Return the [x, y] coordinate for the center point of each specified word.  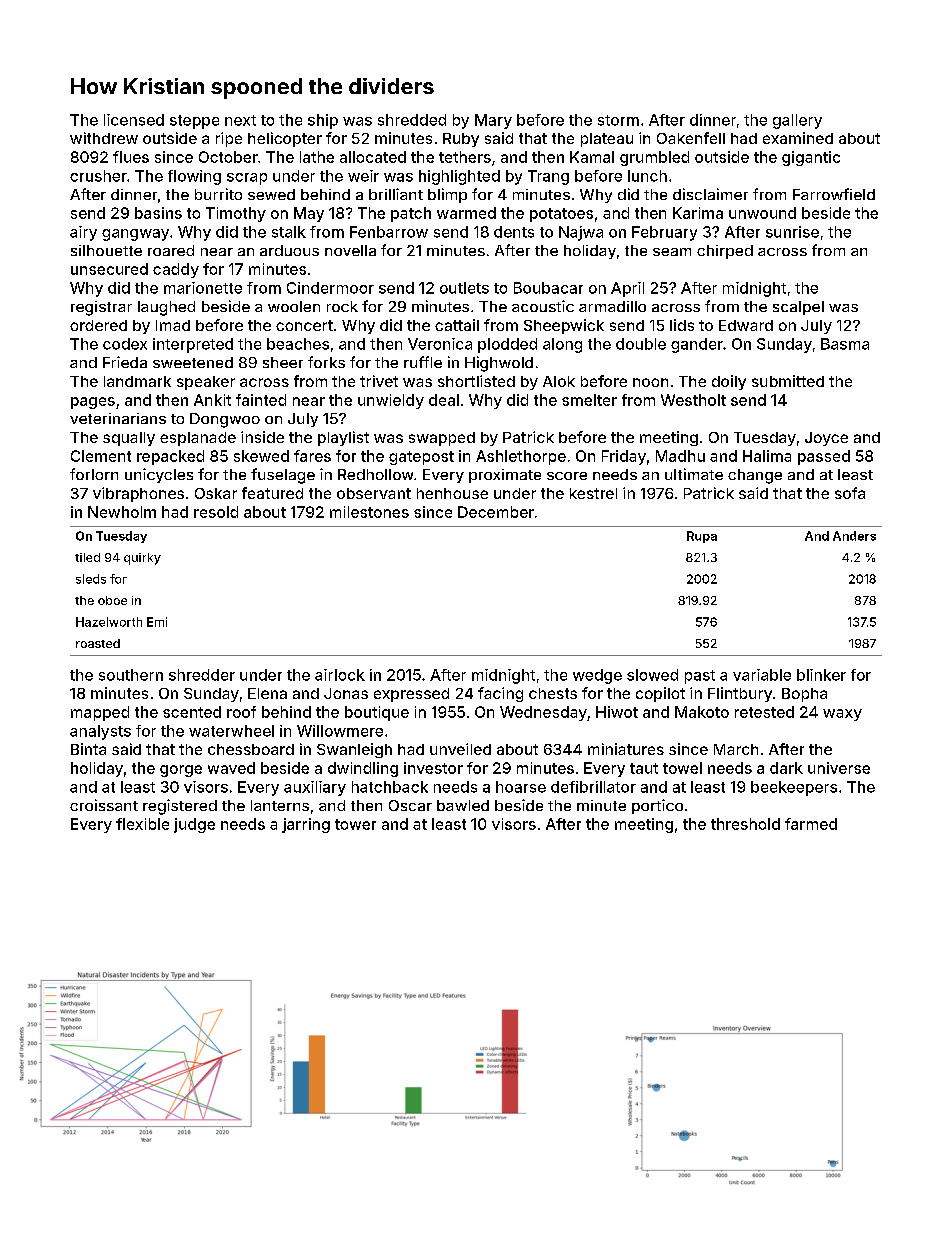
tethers [465, 157]
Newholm [122, 512]
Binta [88, 749]
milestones [369, 512]
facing [500, 694]
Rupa [702, 537]
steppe [194, 122]
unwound [762, 213]
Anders [854, 536]
